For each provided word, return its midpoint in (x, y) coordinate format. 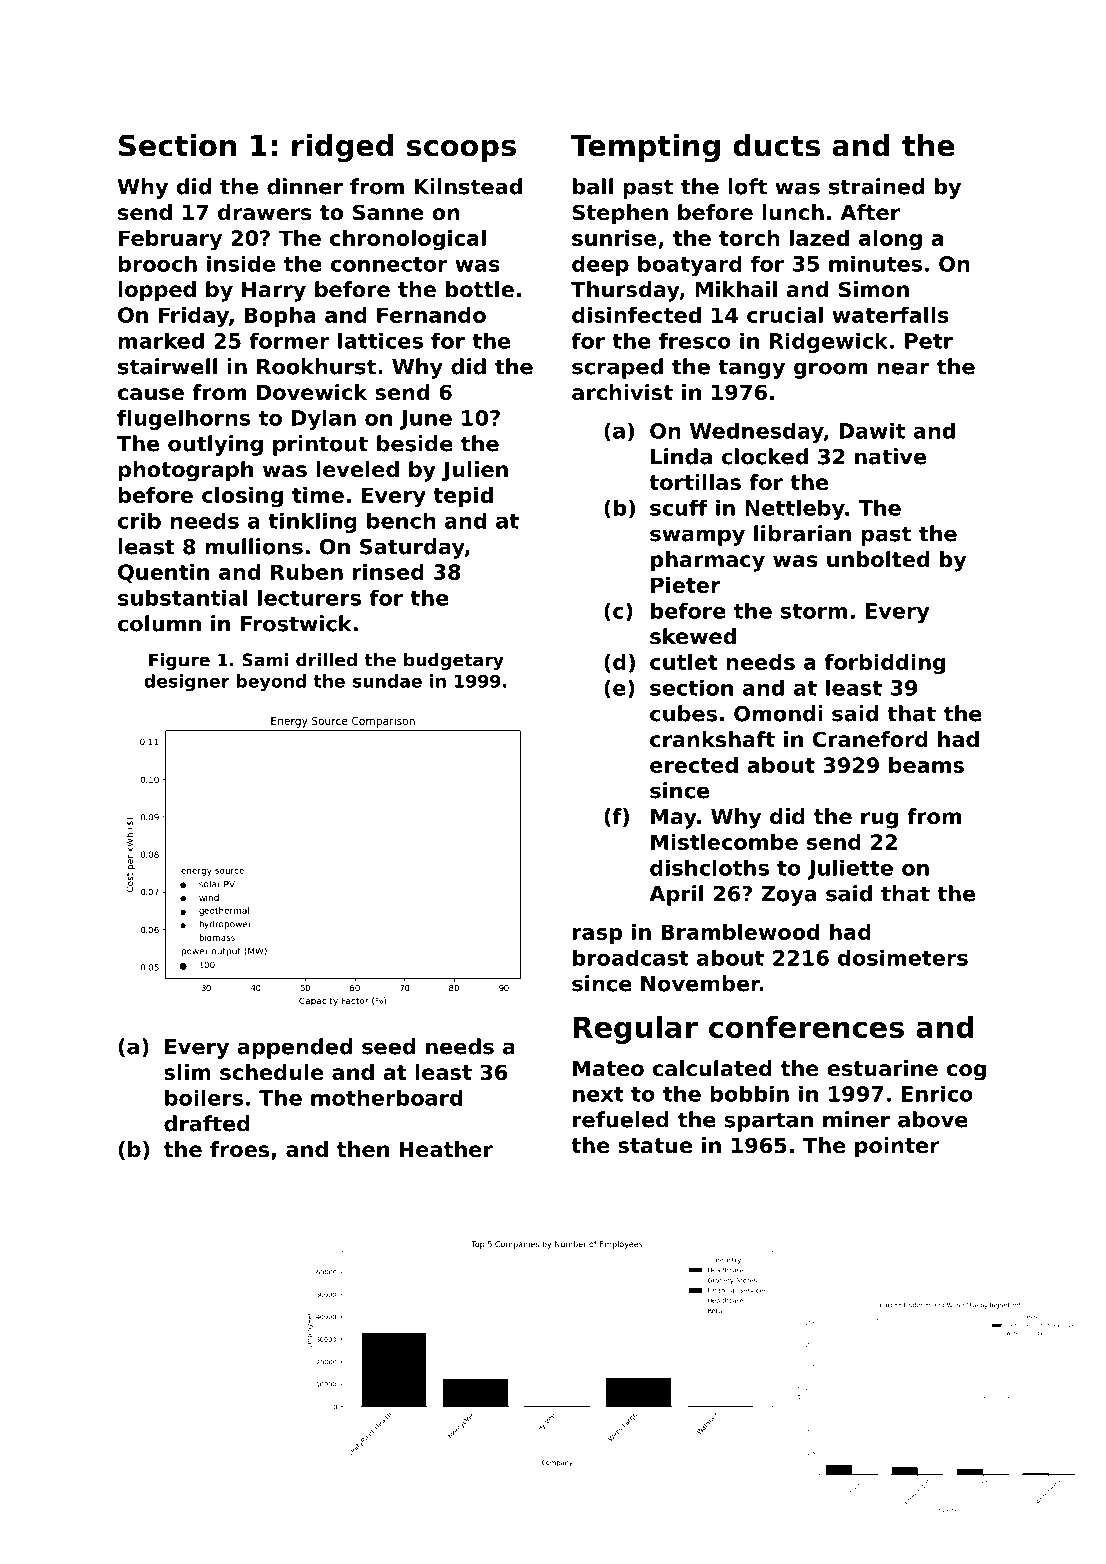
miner (856, 1119)
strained (876, 186)
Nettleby (795, 510)
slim (187, 1072)
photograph (185, 471)
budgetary (454, 661)
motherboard (386, 1098)
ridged (342, 148)
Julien (475, 471)
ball (593, 186)
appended (294, 1048)
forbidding (884, 664)
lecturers (309, 598)
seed (388, 1046)
